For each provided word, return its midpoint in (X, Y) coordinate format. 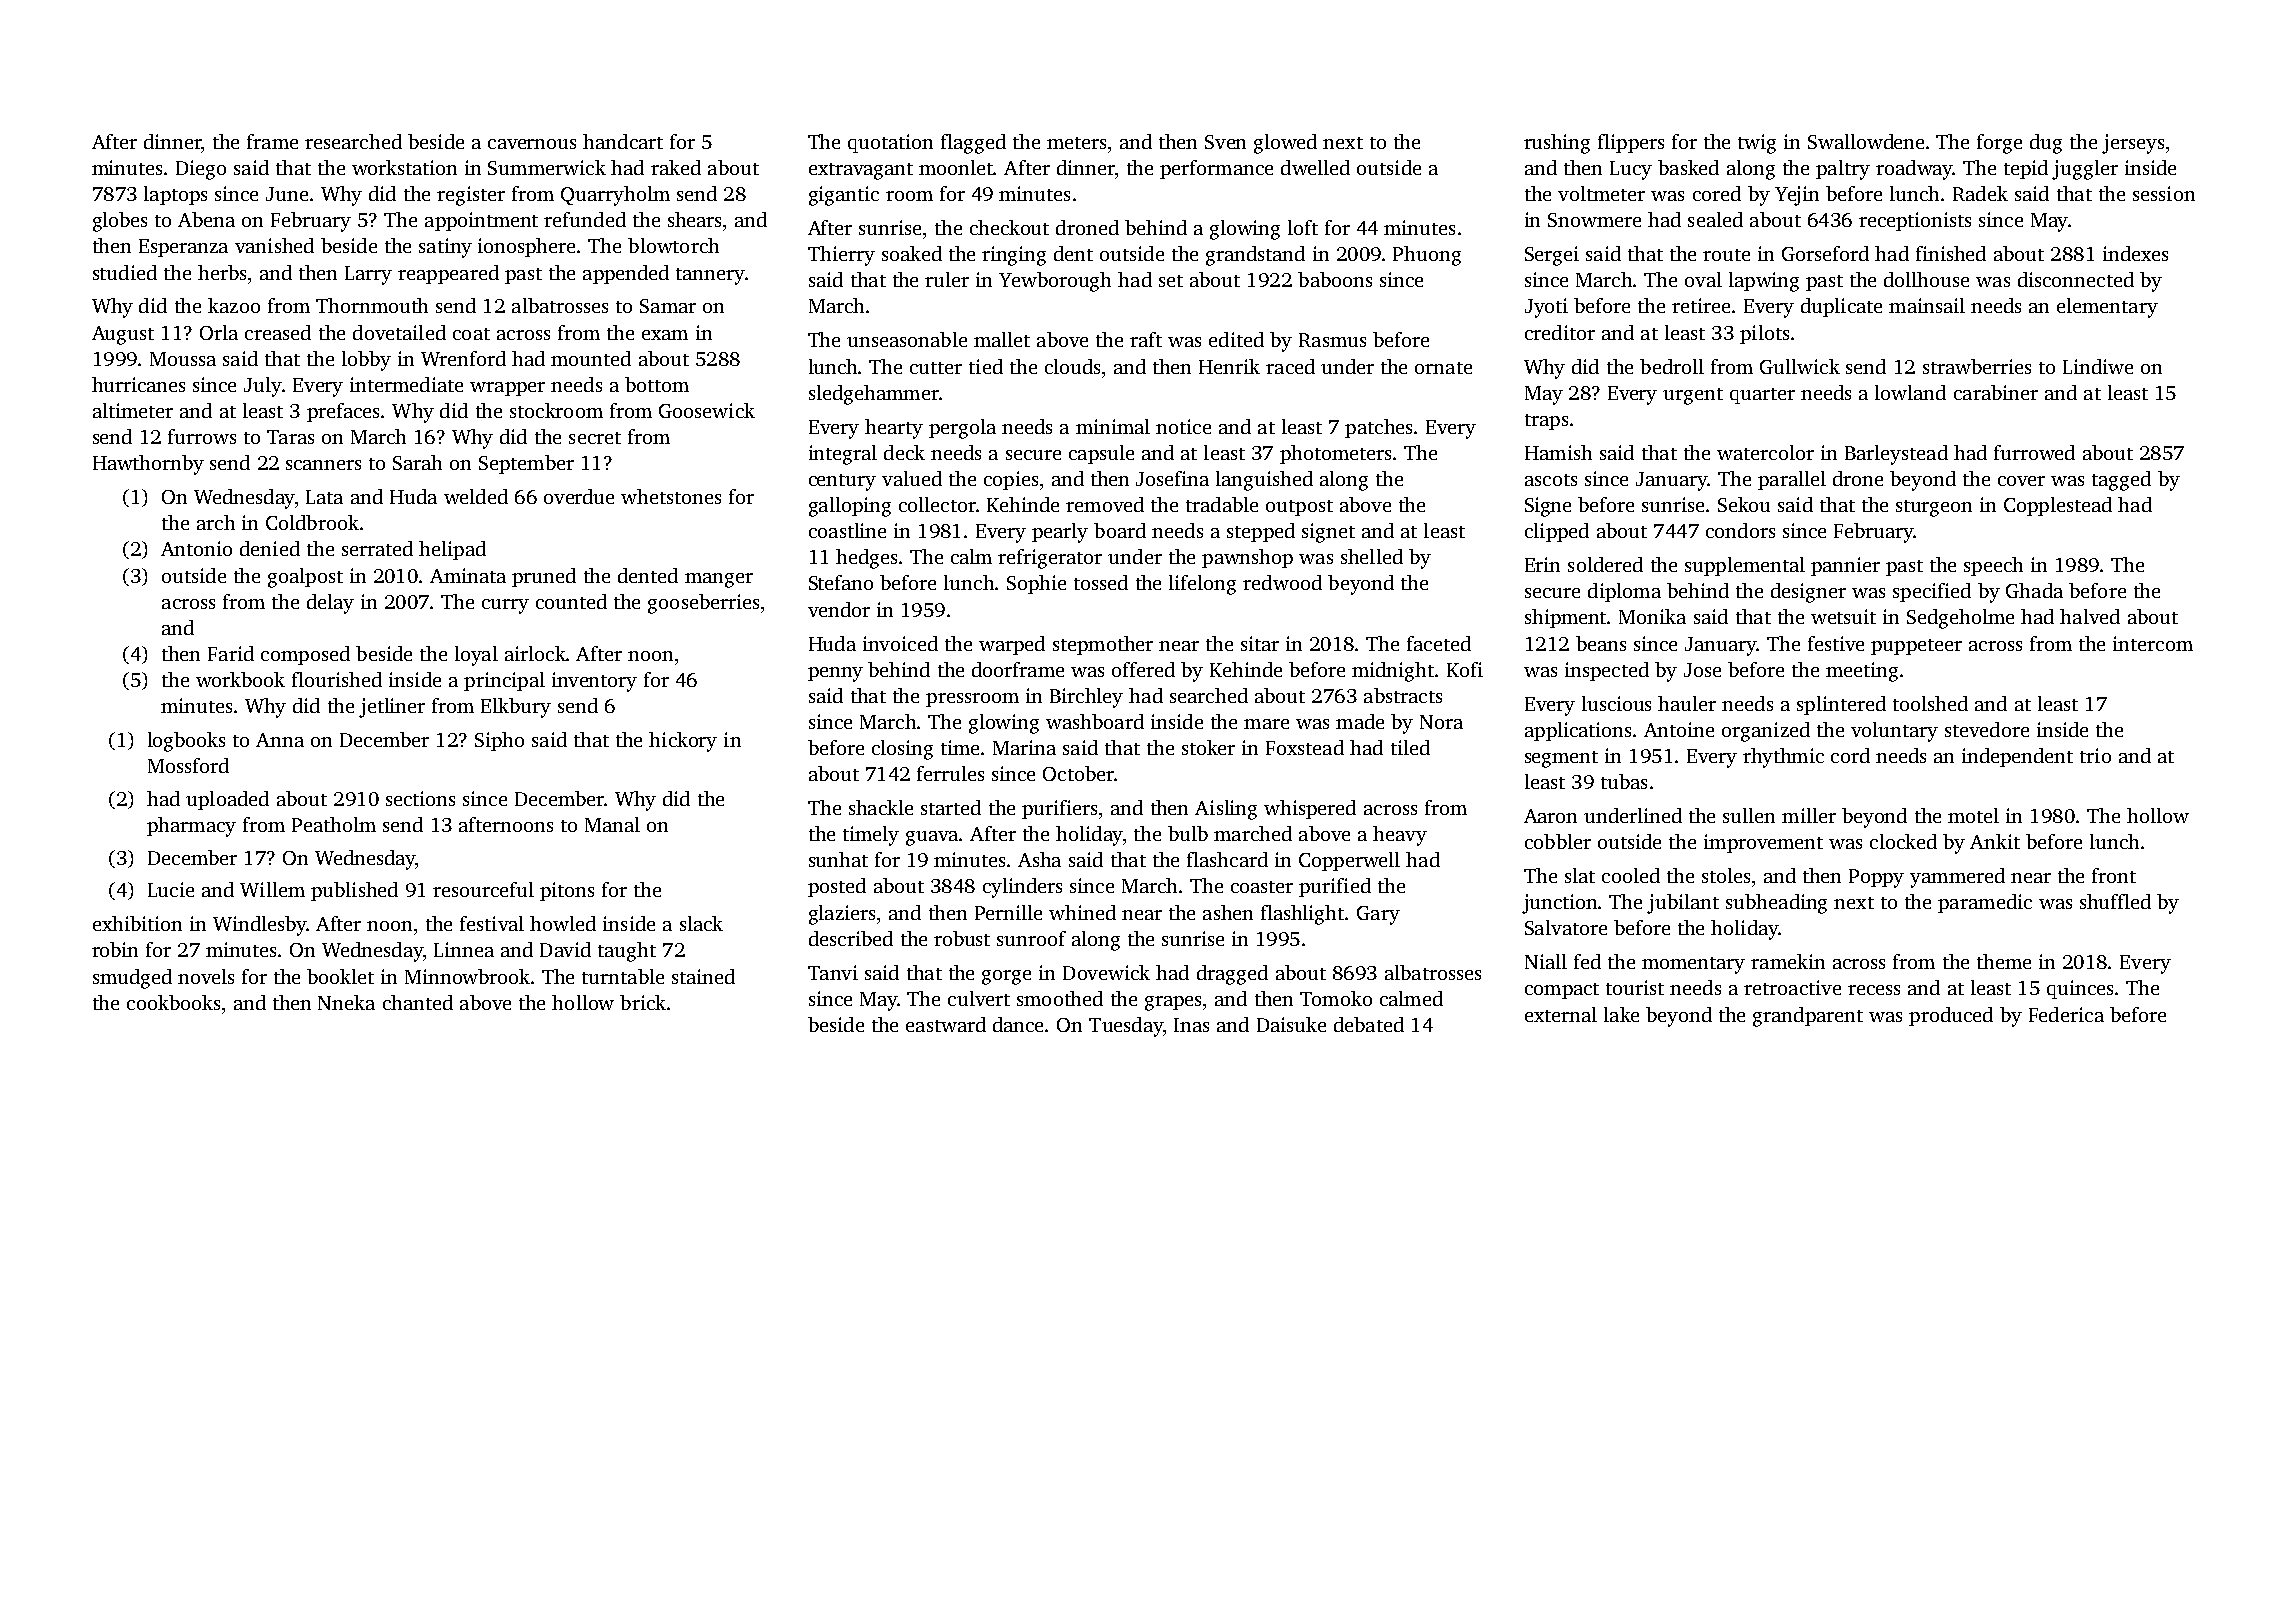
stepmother (1103, 645)
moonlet (956, 167)
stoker (1208, 747)
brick (643, 1002)
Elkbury (516, 708)
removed (1105, 504)
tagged (2121, 481)
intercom (2153, 643)
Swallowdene (1866, 141)
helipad (452, 550)
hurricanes (138, 384)
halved (2090, 616)
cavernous (532, 144)
